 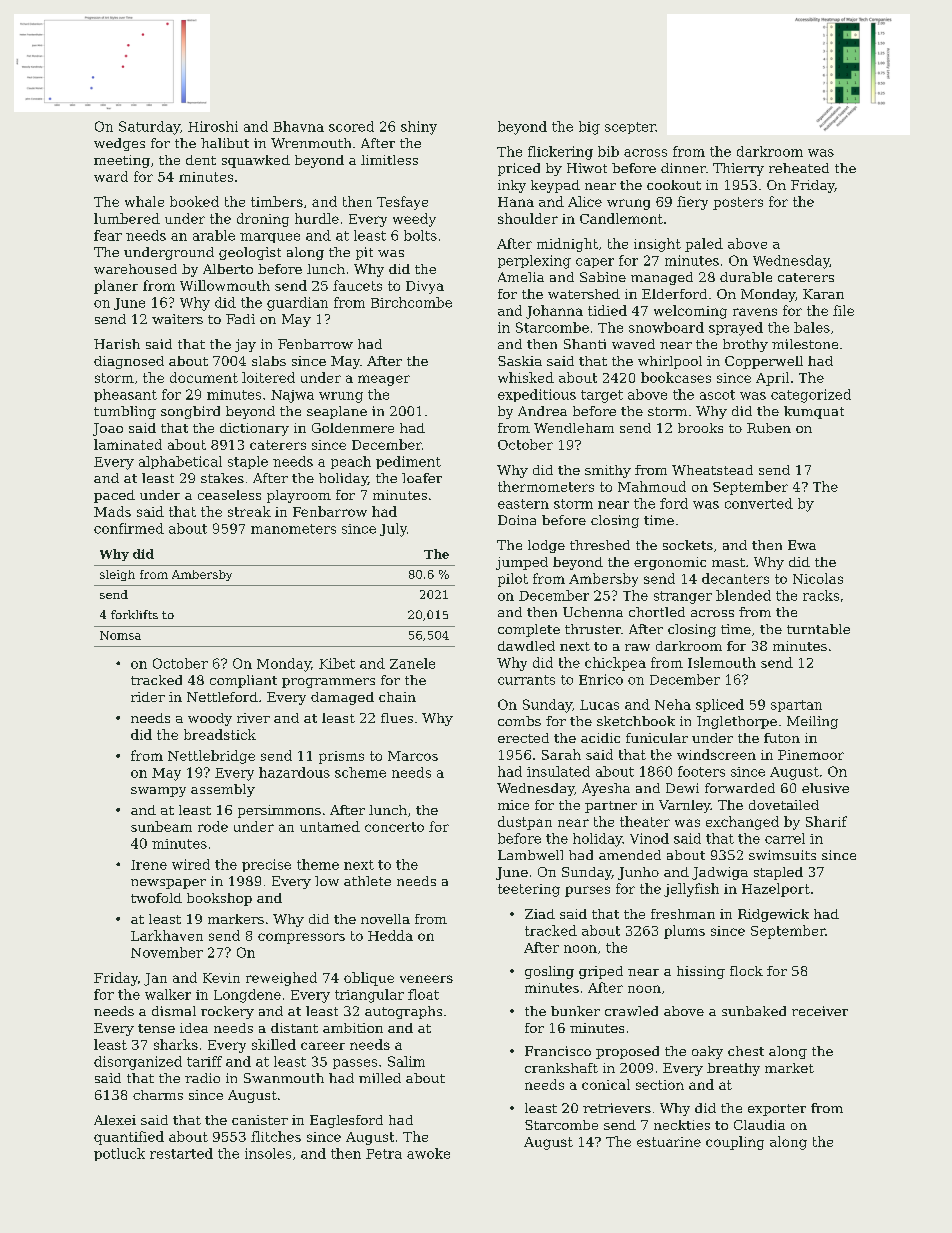 I want to click on rider, so click(x=148, y=697).
